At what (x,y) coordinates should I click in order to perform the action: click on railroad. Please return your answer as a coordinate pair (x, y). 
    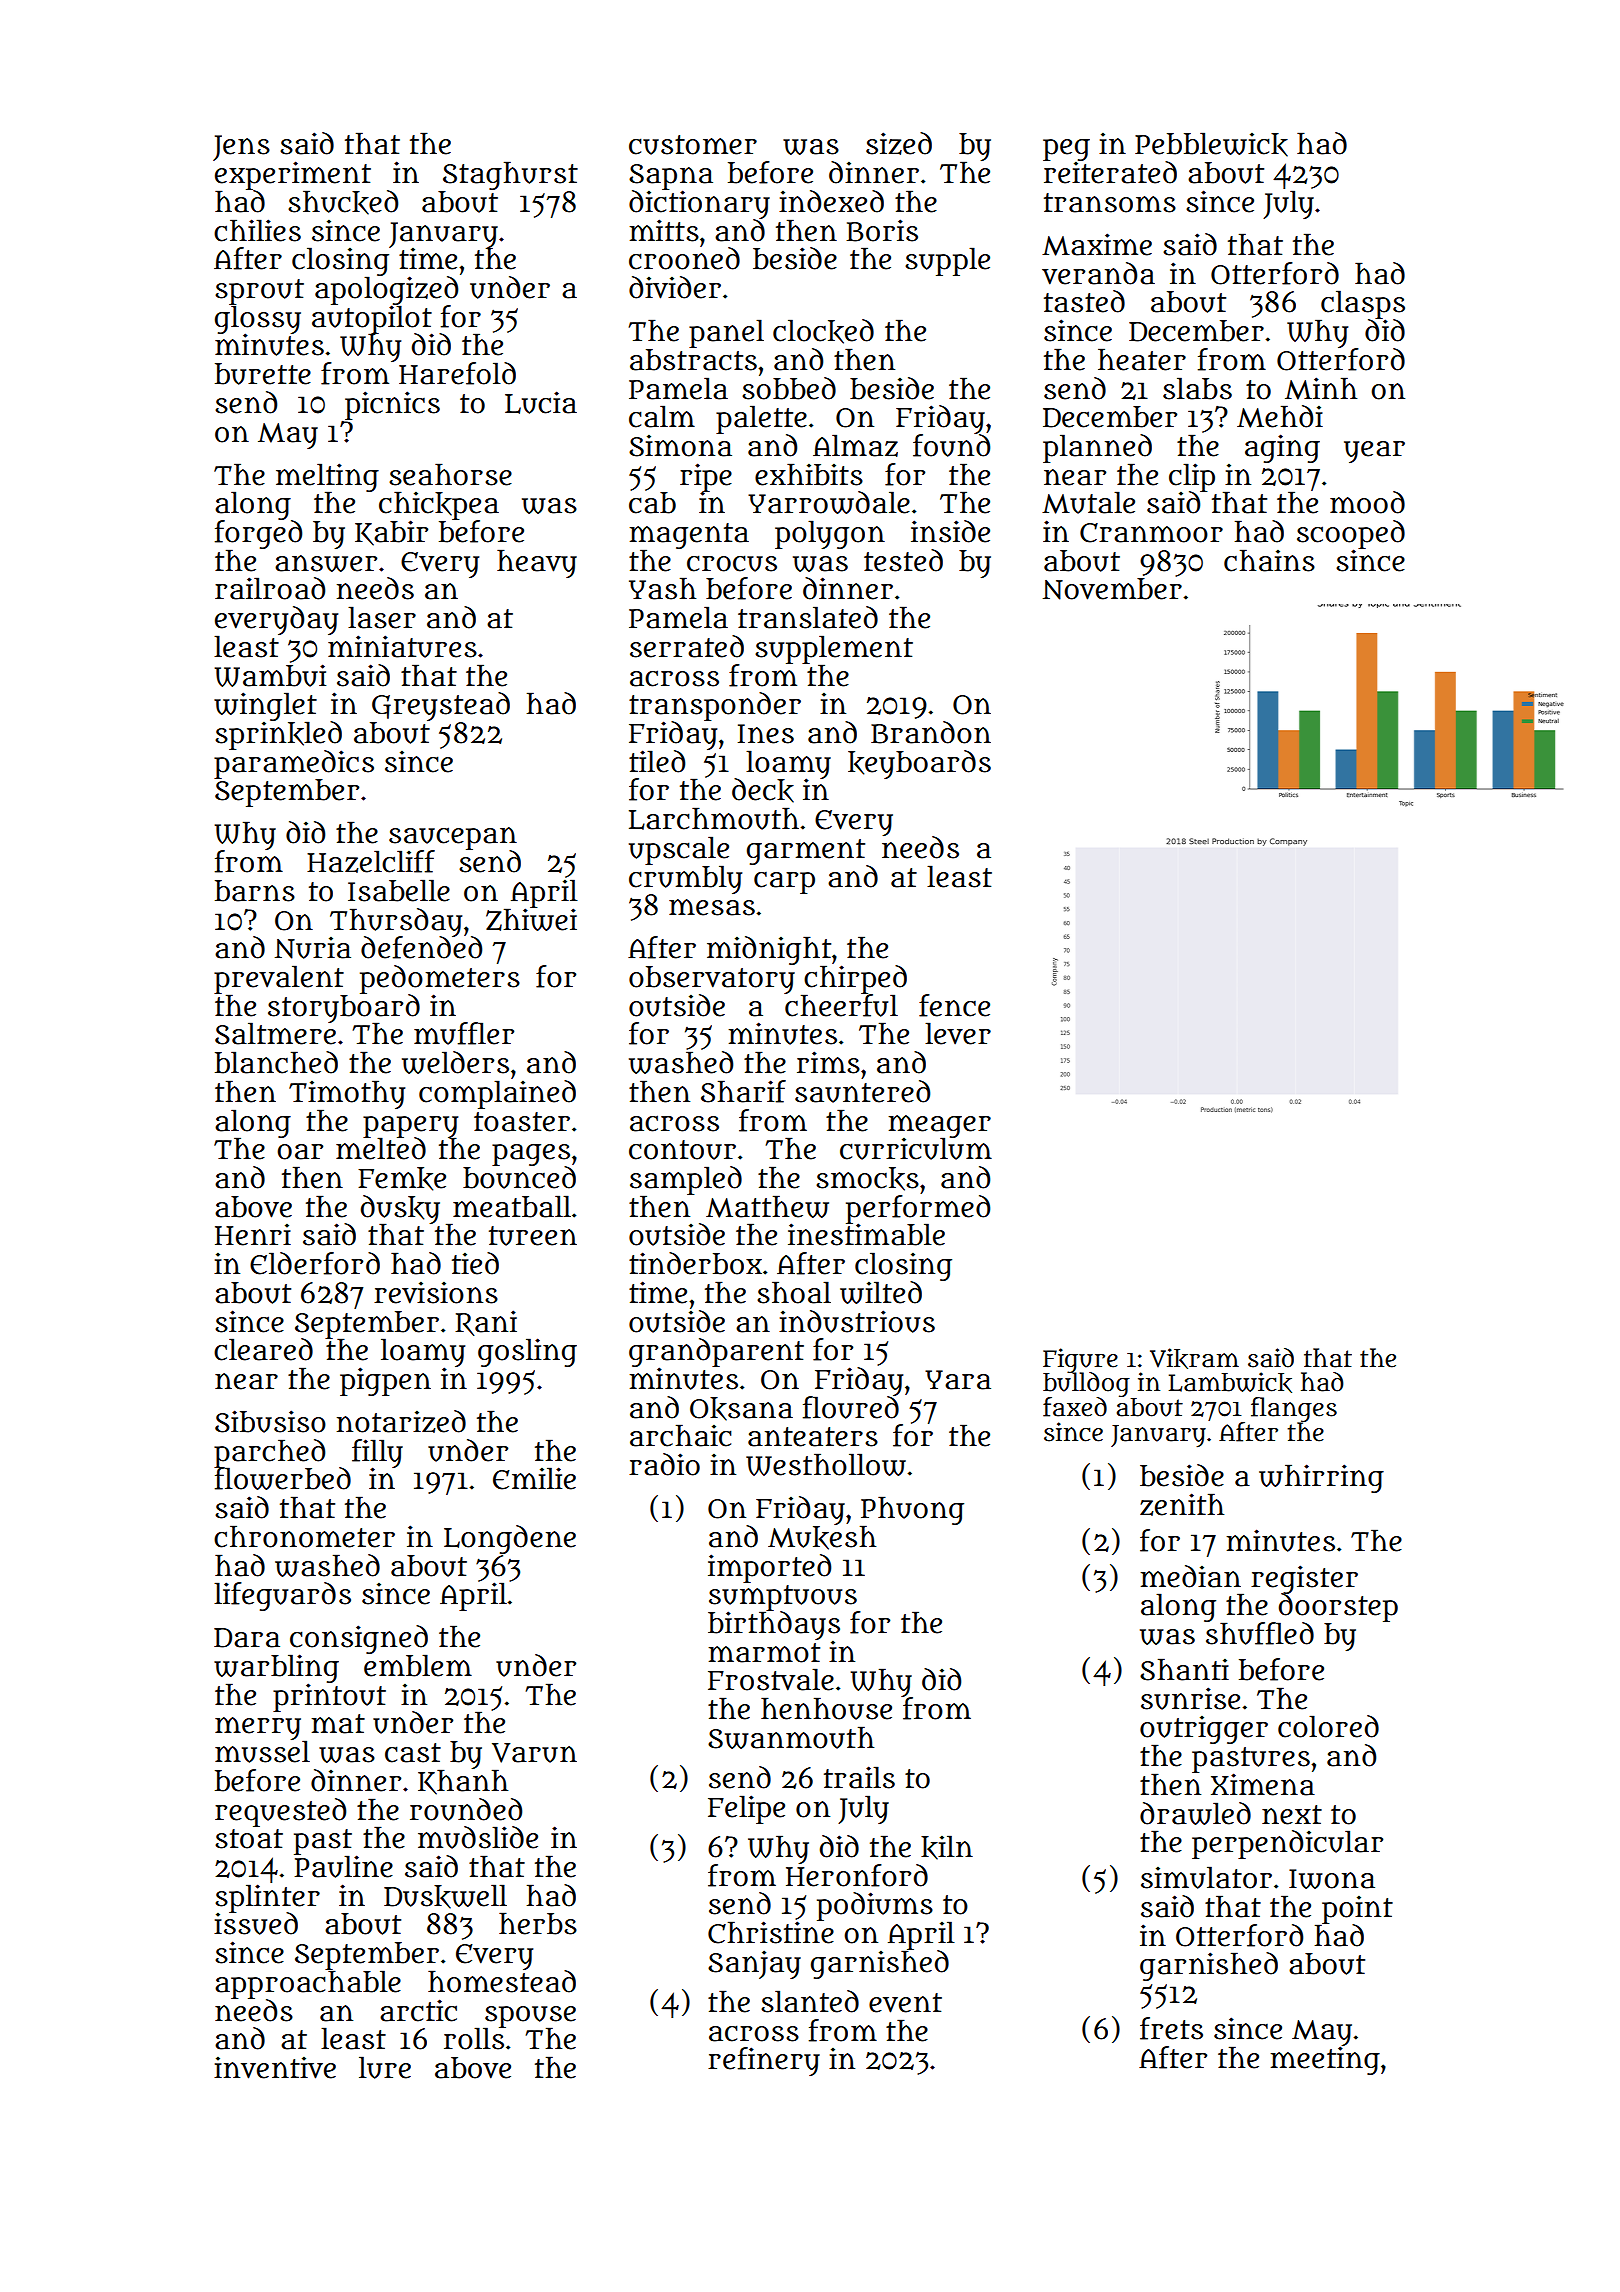
    Looking at the image, I should click on (270, 588).
